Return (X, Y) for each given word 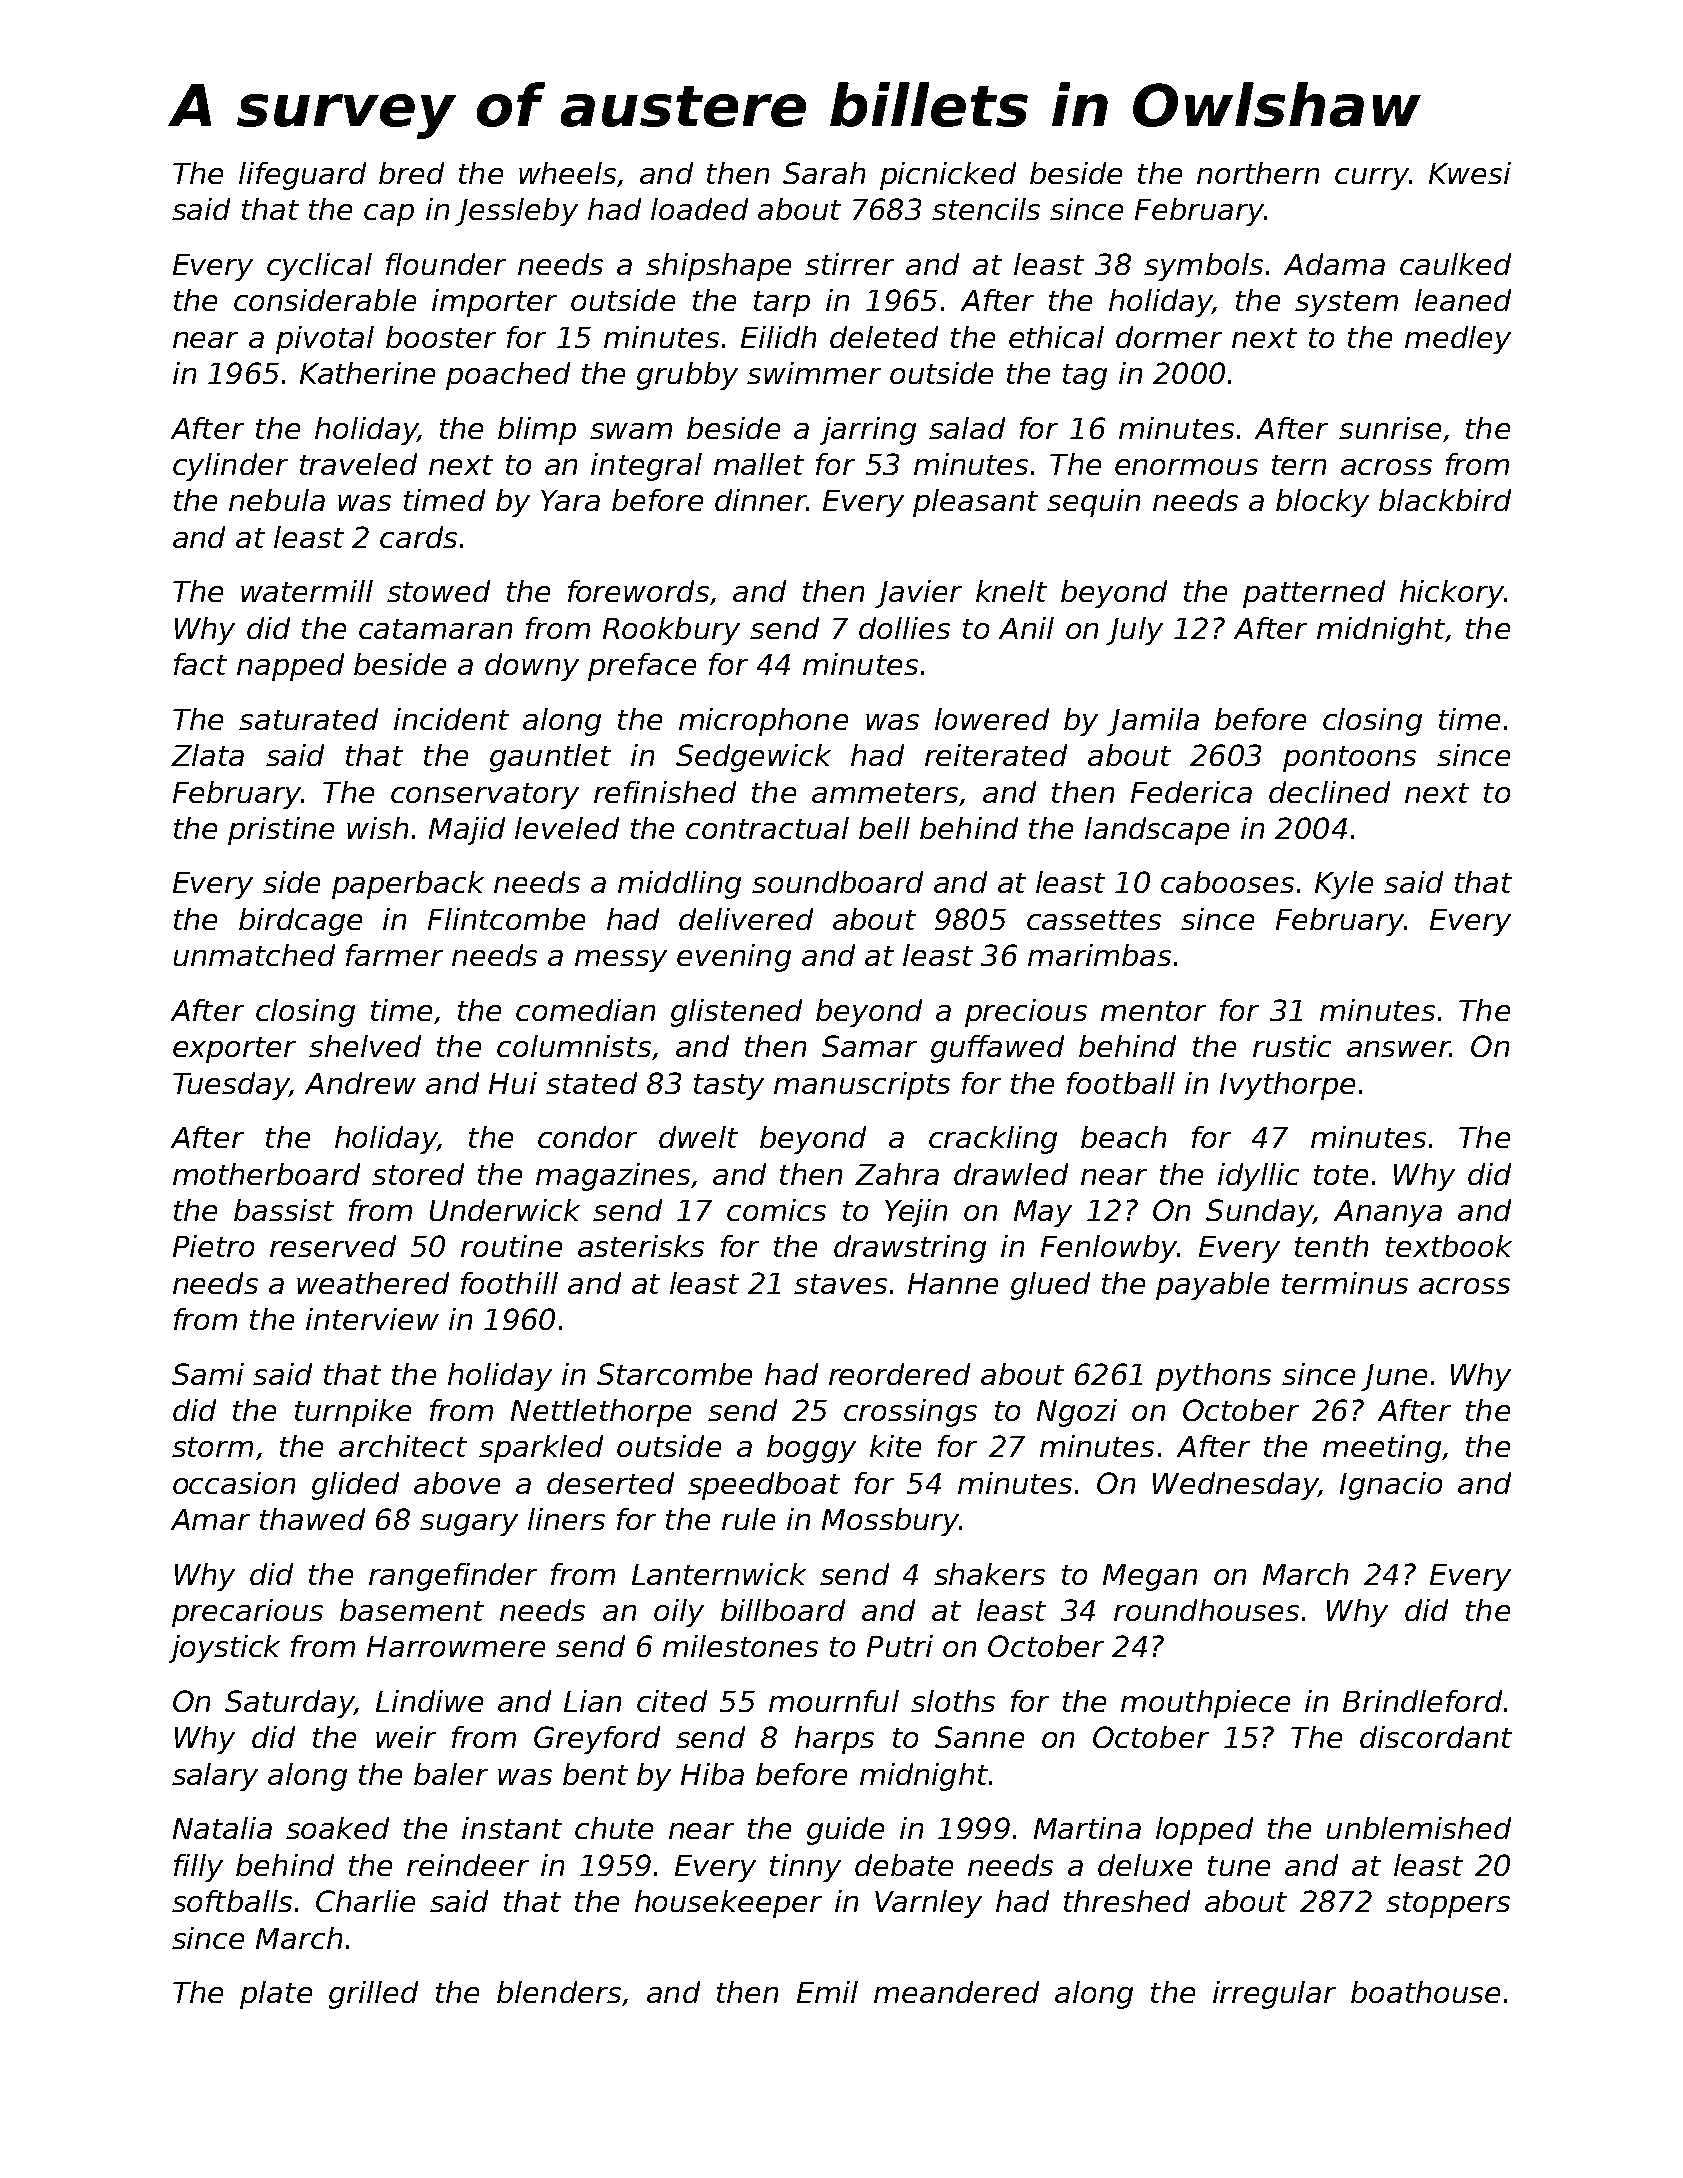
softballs (232, 1901)
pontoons (1349, 759)
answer (1398, 1049)
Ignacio (1391, 1486)
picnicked (948, 176)
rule (748, 1519)
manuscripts (862, 1086)
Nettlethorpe (601, 1413)
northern (1258, 173)
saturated (308, 719)
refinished (665, 792)
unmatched (254, 955)
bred (411, 173)
